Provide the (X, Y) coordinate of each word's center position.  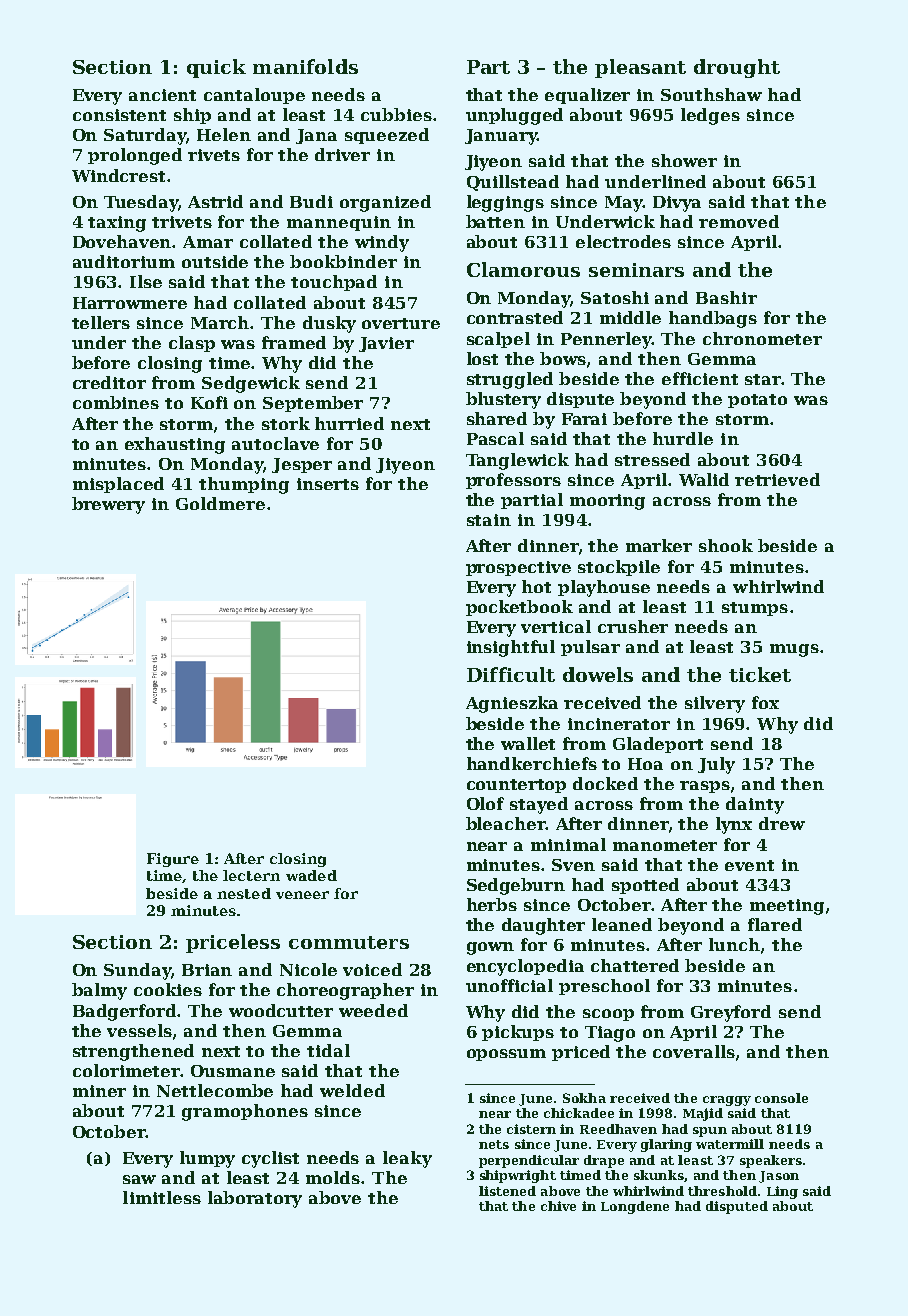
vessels (139, 1030)
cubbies (396, 114)
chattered (635, 965)
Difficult (511, 674)
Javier (386, 344)
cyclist (270, 1159)
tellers (101, 322)
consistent (119, 115)
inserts (328, 484)
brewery (108, 505)
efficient (700, 378)
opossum (506, 1055)
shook (726, 545)
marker (659, 545)
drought (737, 68)
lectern (251, 875)
